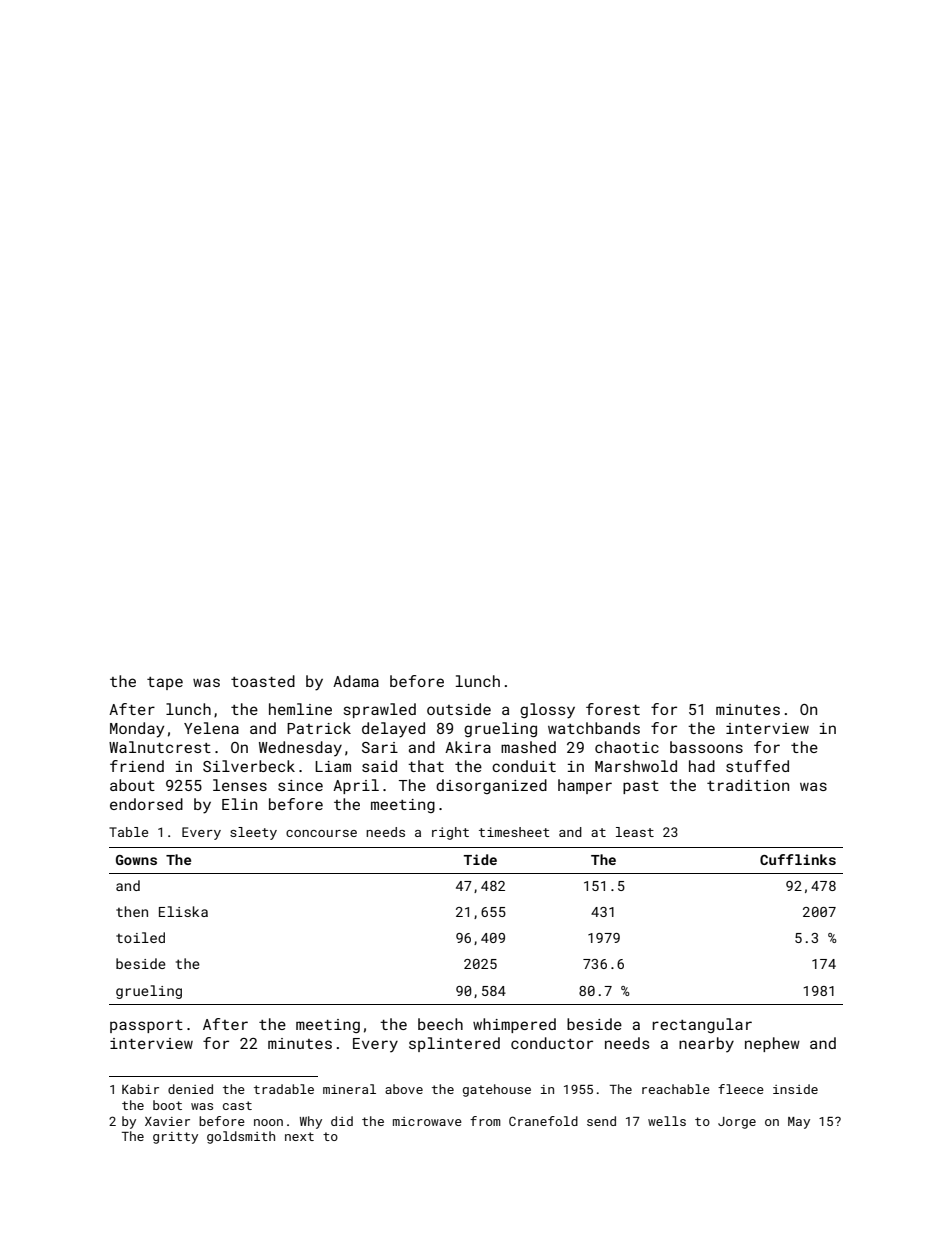 This screenshot has height=1233, width=952. I want to click on right, so click(450, 833).
